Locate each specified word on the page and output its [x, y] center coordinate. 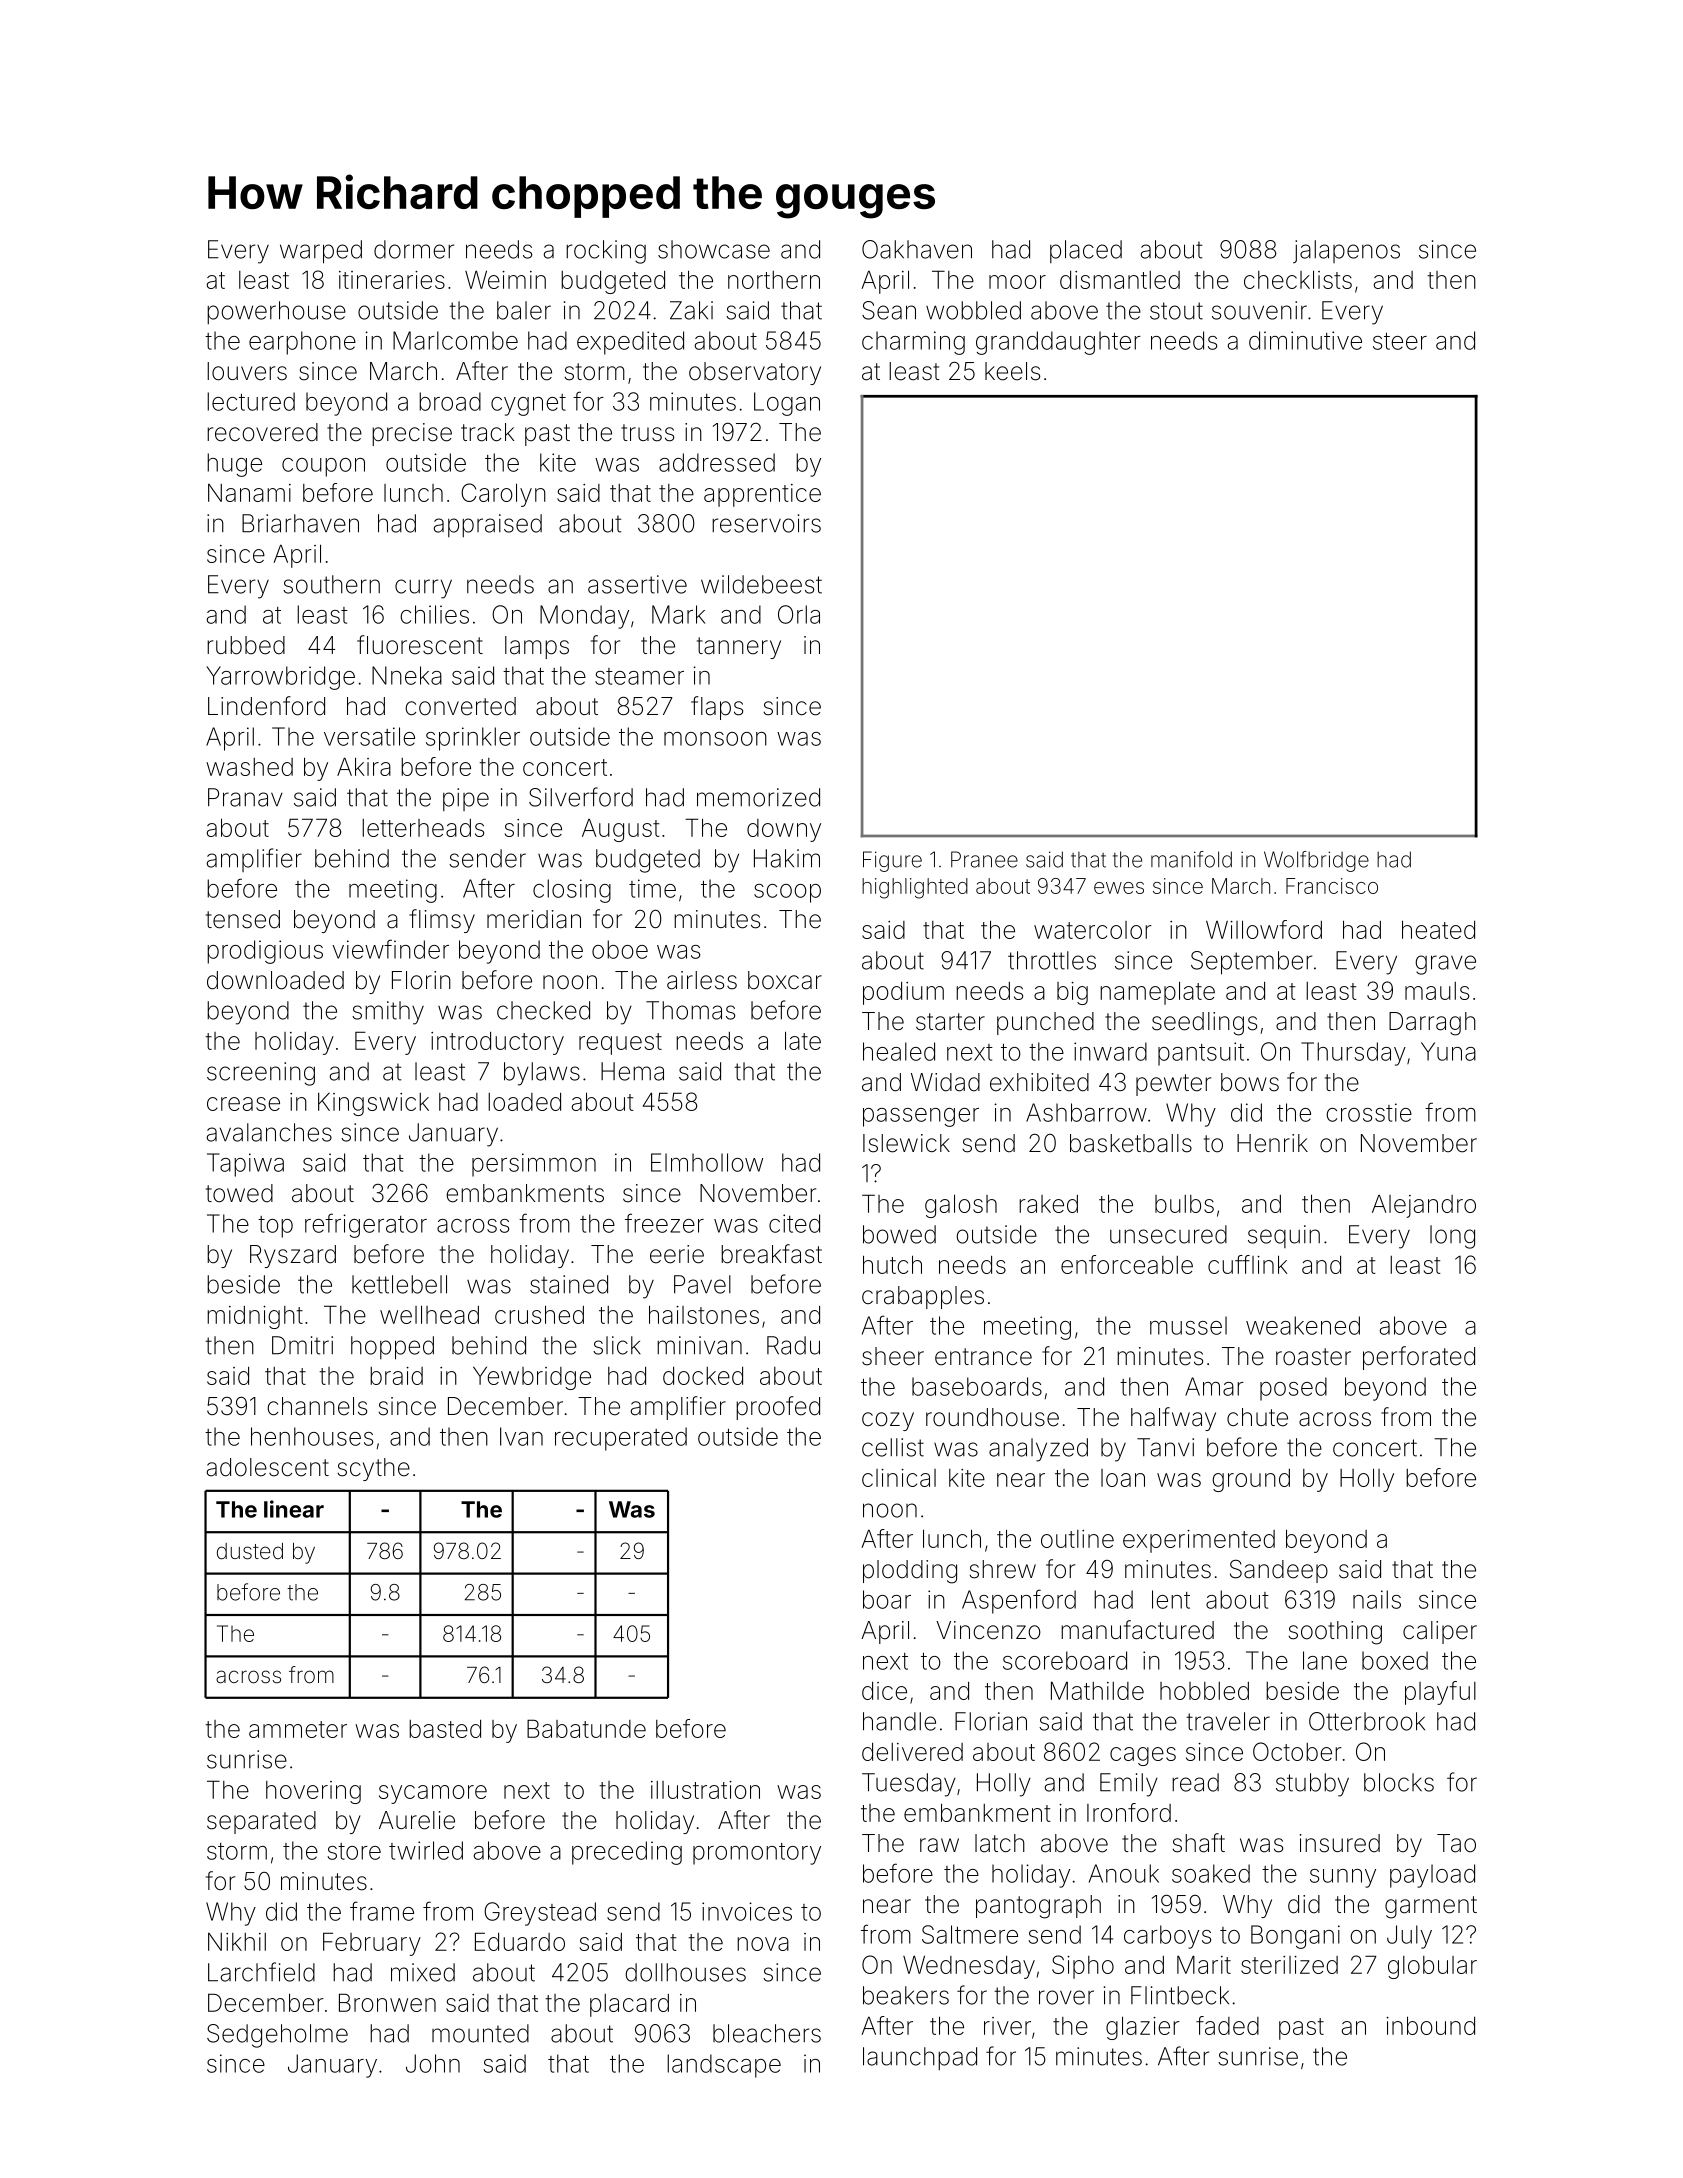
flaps [717, 708]
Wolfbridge [1316, 861]
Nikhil [237, 1942]
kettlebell [399, 1284]
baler [524, 310]
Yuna [1448, 1051]
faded [1227, 2025]
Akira [364, 766]
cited [794, 1223]
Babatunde [586, 1728]
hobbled [1204, 1691]
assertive [637, 584]
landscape [724, 2066]
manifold [1191, 859]
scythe [373, 1469]
